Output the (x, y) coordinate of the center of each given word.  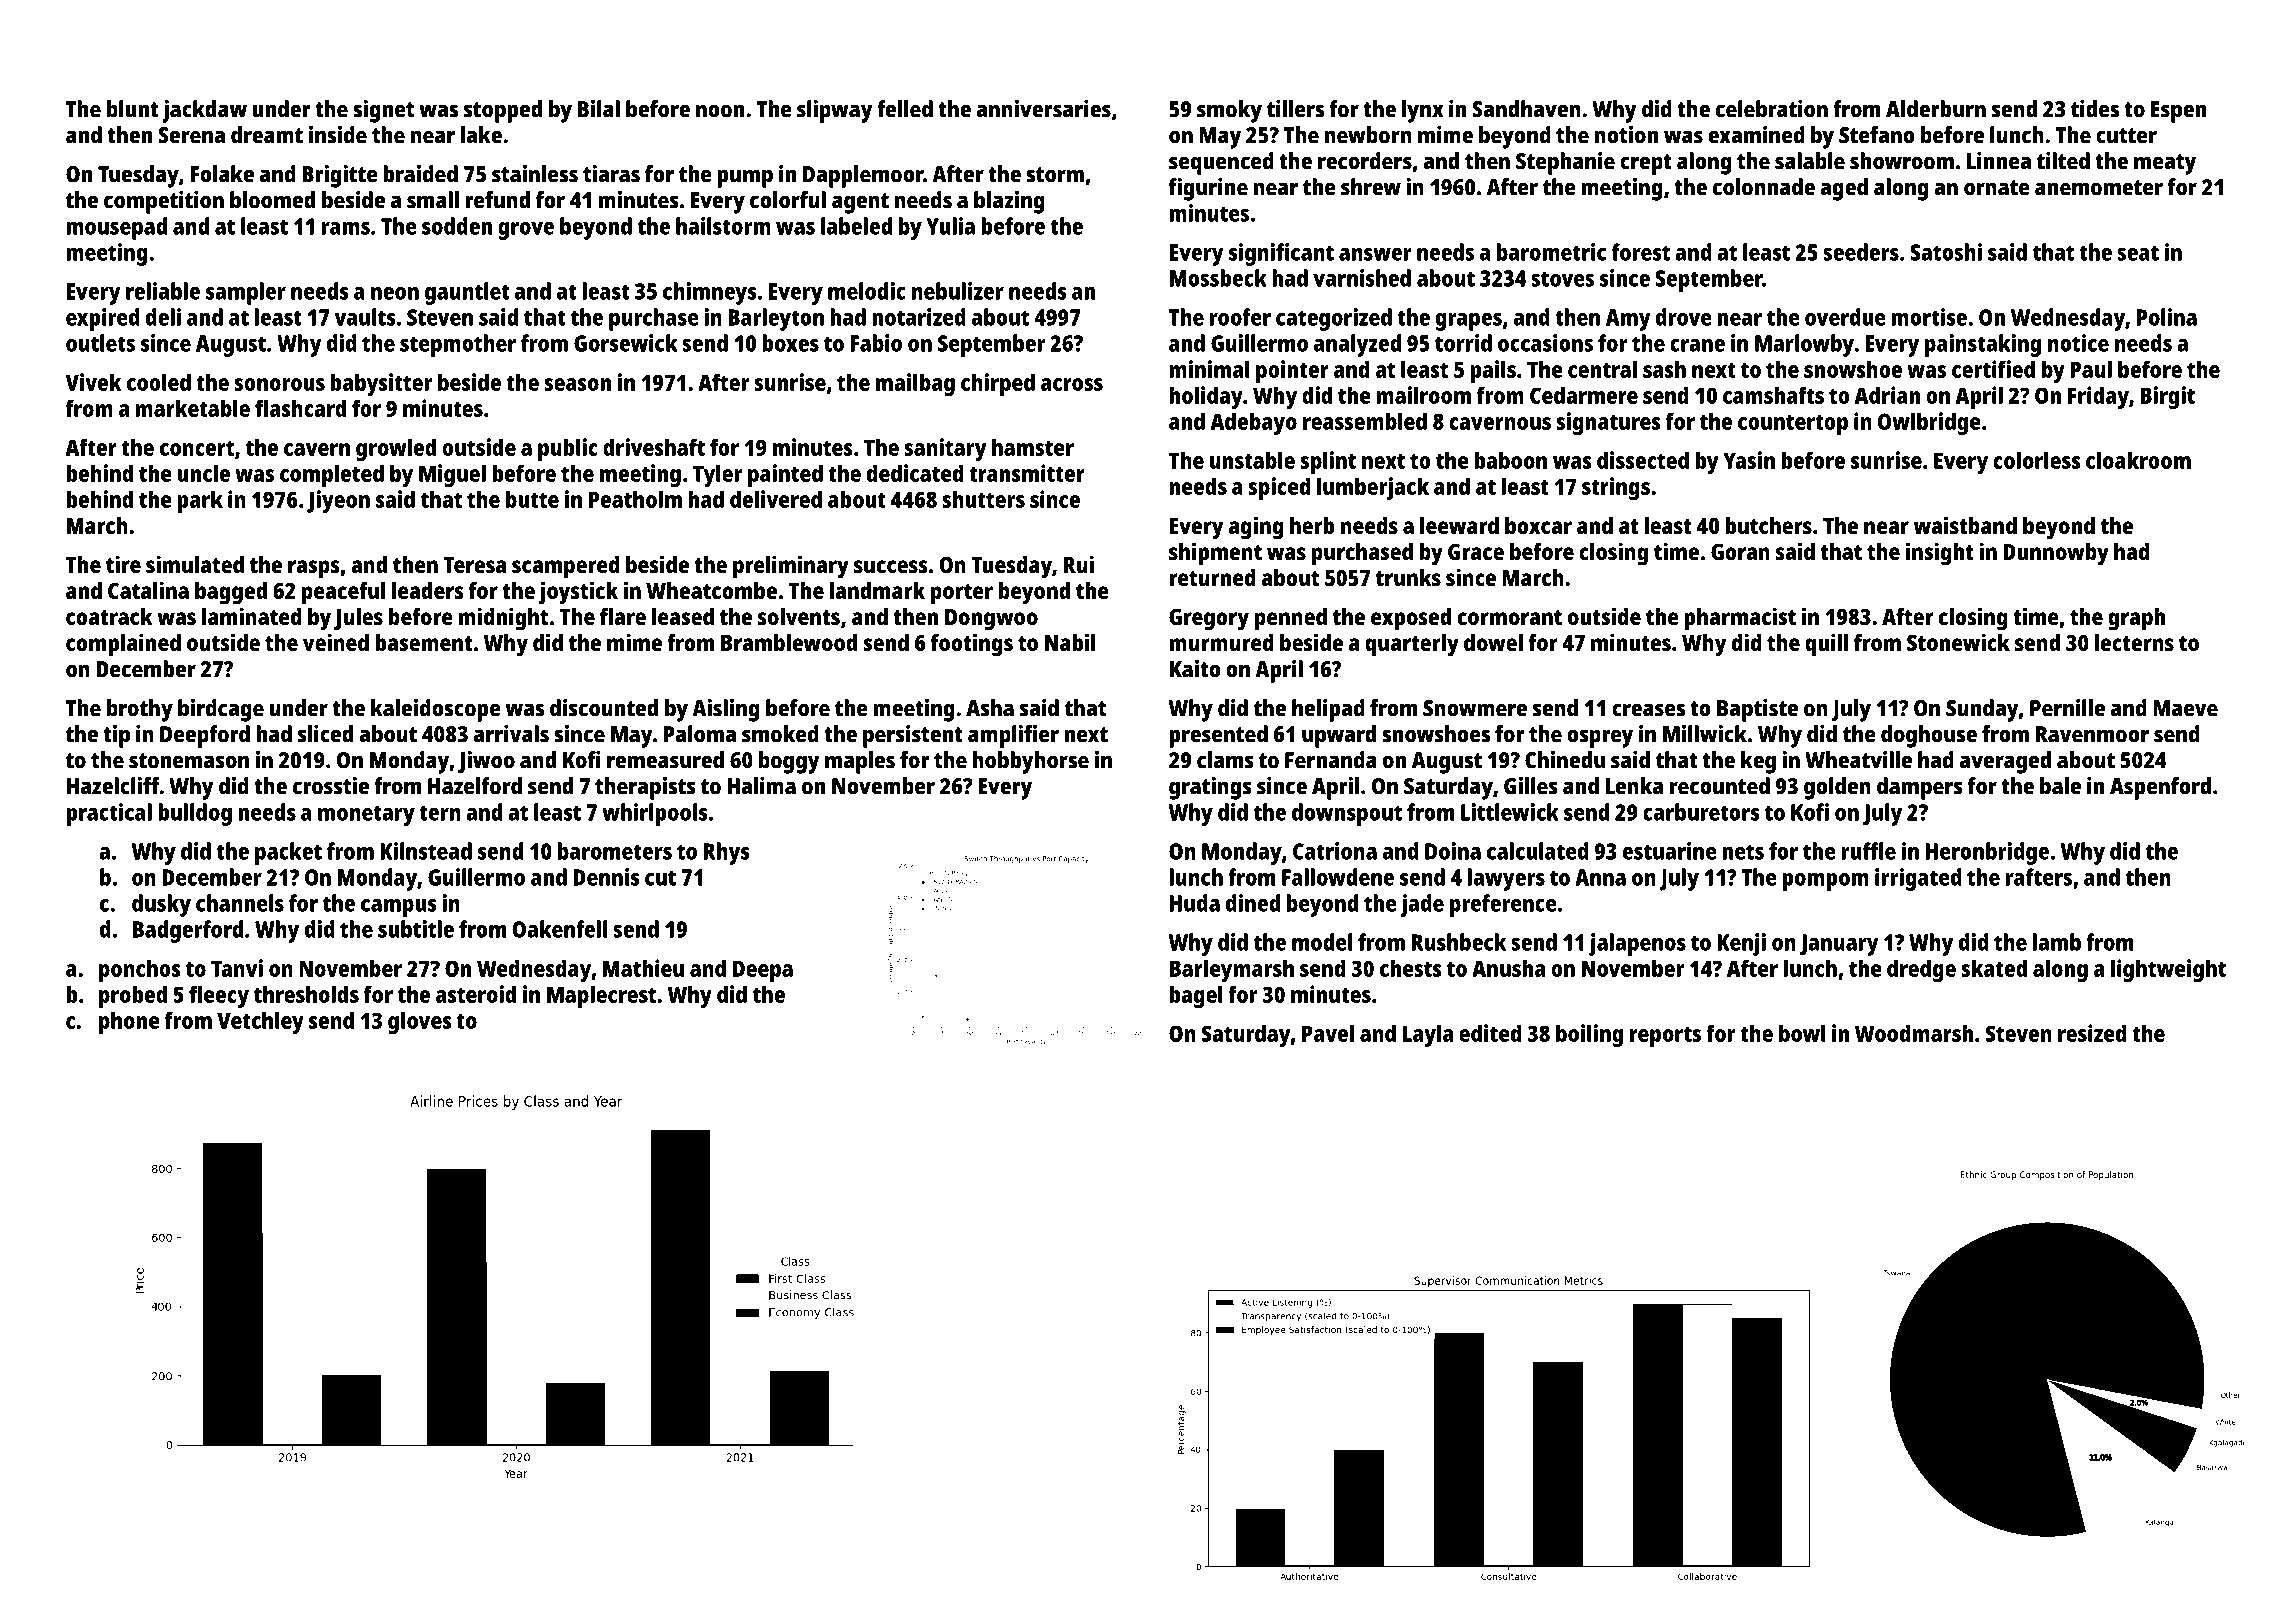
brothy (140, 710)
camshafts (1773, 395)
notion (1626, 135)
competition (164, 202)
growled (396, 449)
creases (1648, 710)
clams (1225, 760)
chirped (998, 384)
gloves (420, 1022)
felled (905, 109)
